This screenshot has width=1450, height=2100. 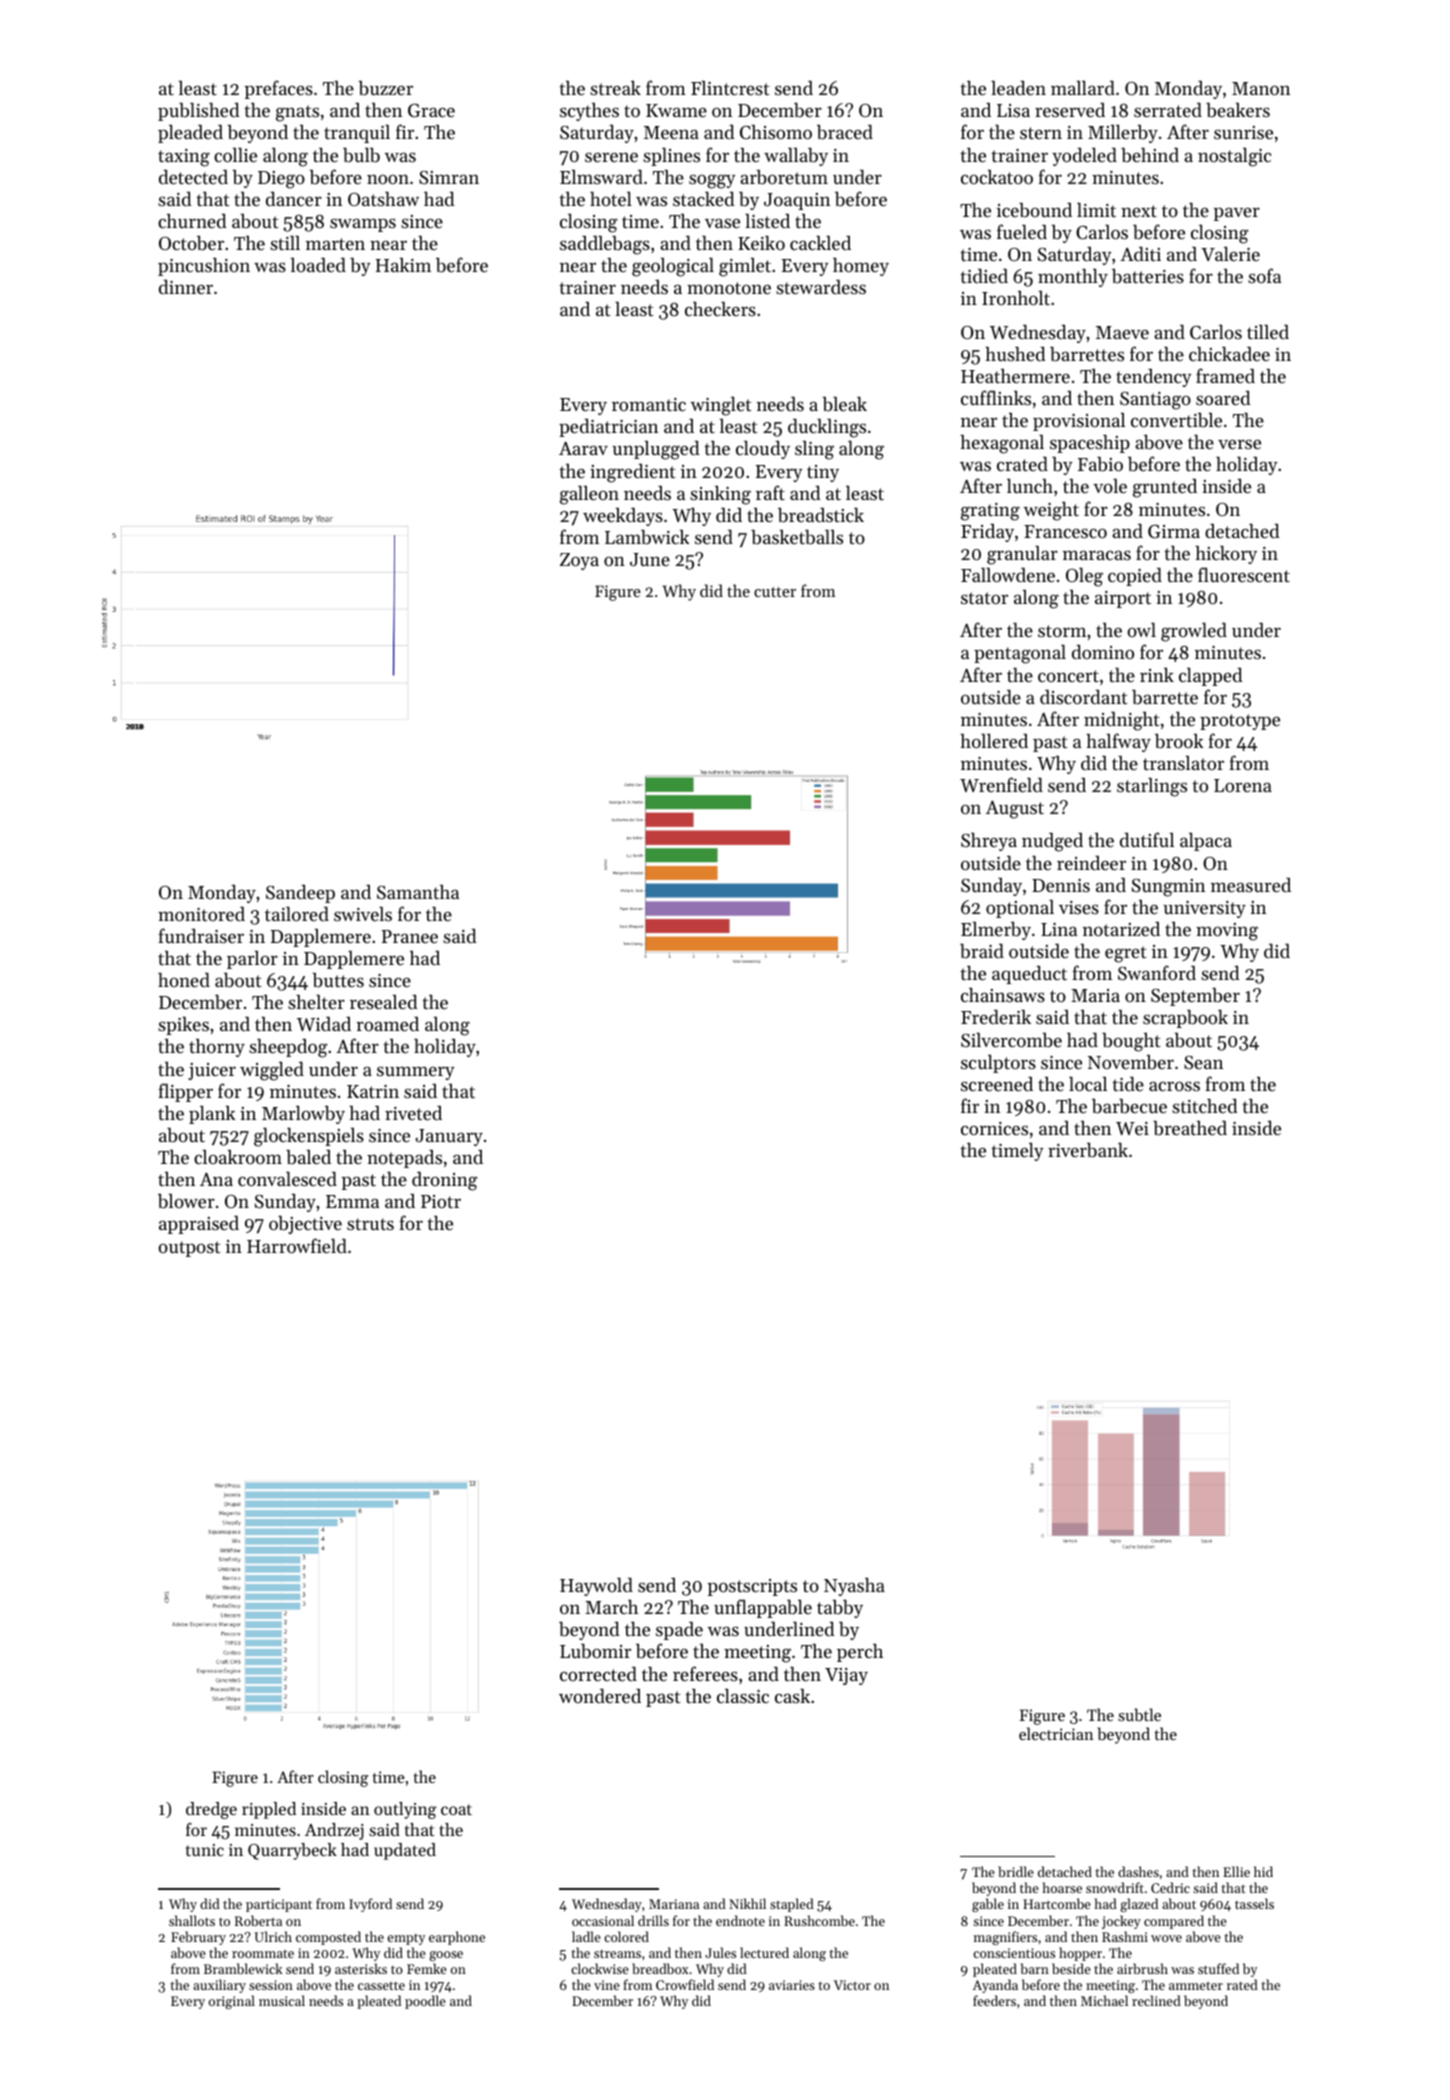 I want to click on screened, so click(x=997, y=1084).
